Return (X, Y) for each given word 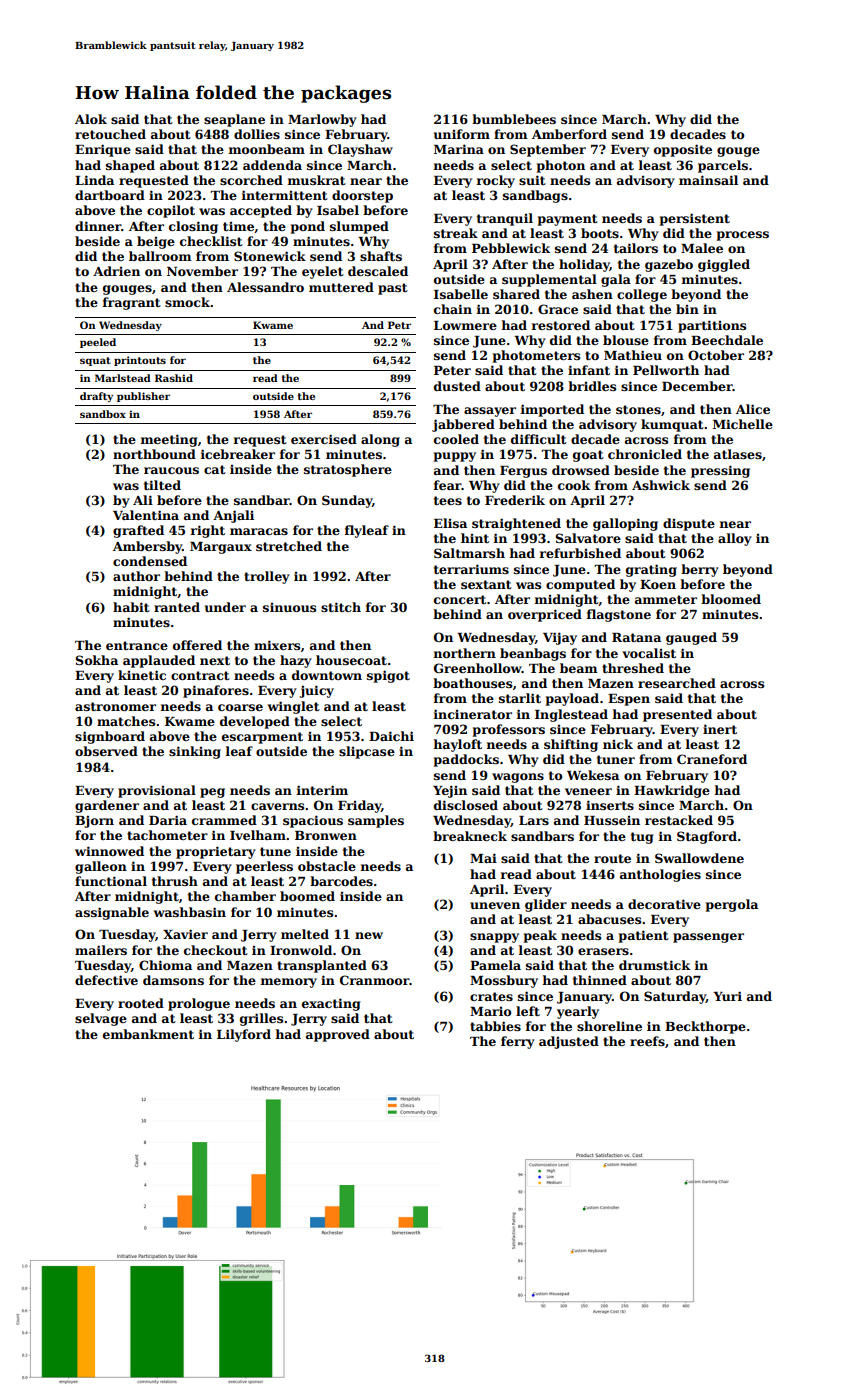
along (380, 440)
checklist (211, 241)
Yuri (727, 996)
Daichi (391, 736)
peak (540, 936)
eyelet (323, 272)
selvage (101, 1019)
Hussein (612, 820)
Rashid (174, 378)
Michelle (743, 424)
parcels (723, 166)
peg (212, 793)
